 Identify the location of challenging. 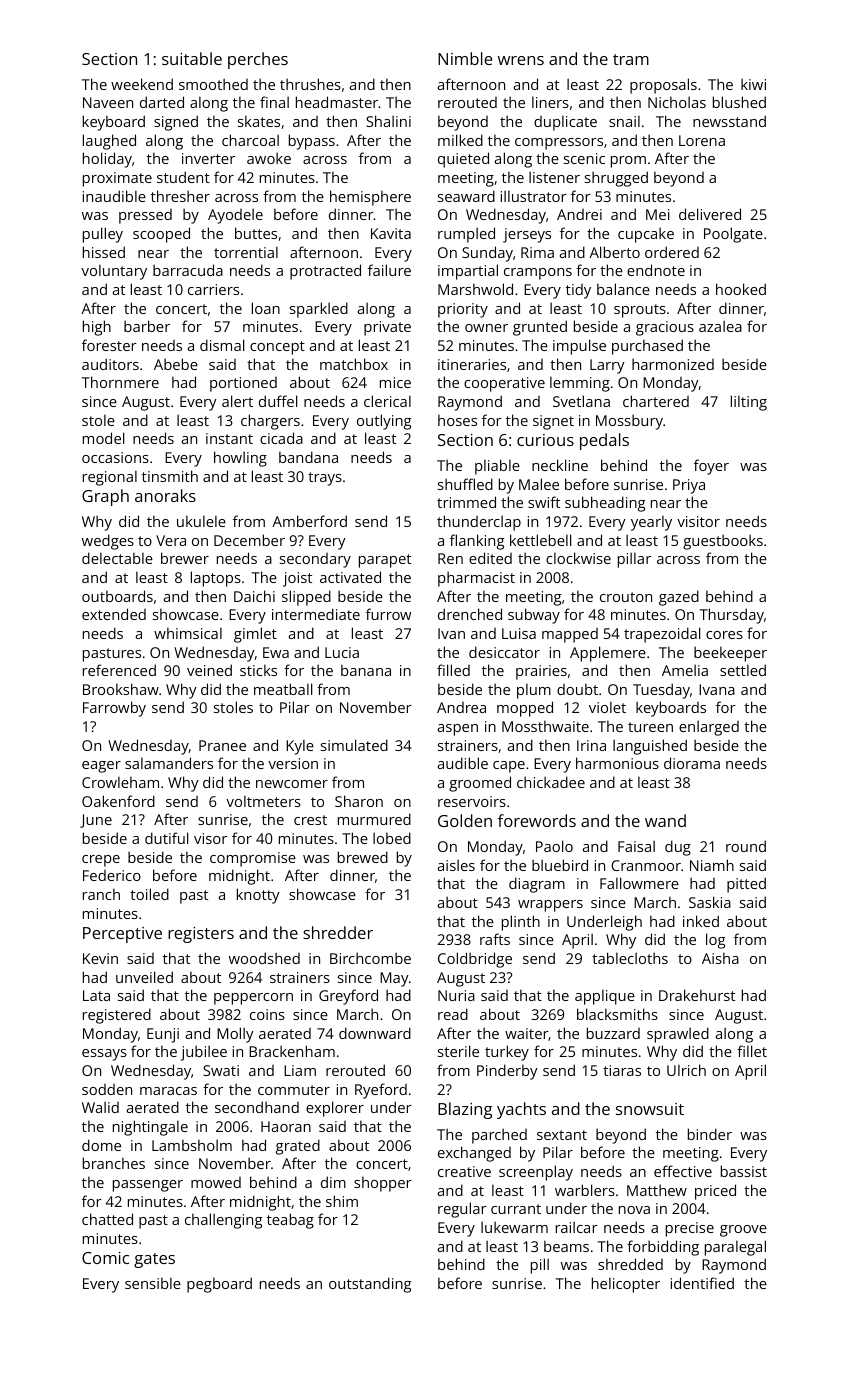
(223, 1221).
